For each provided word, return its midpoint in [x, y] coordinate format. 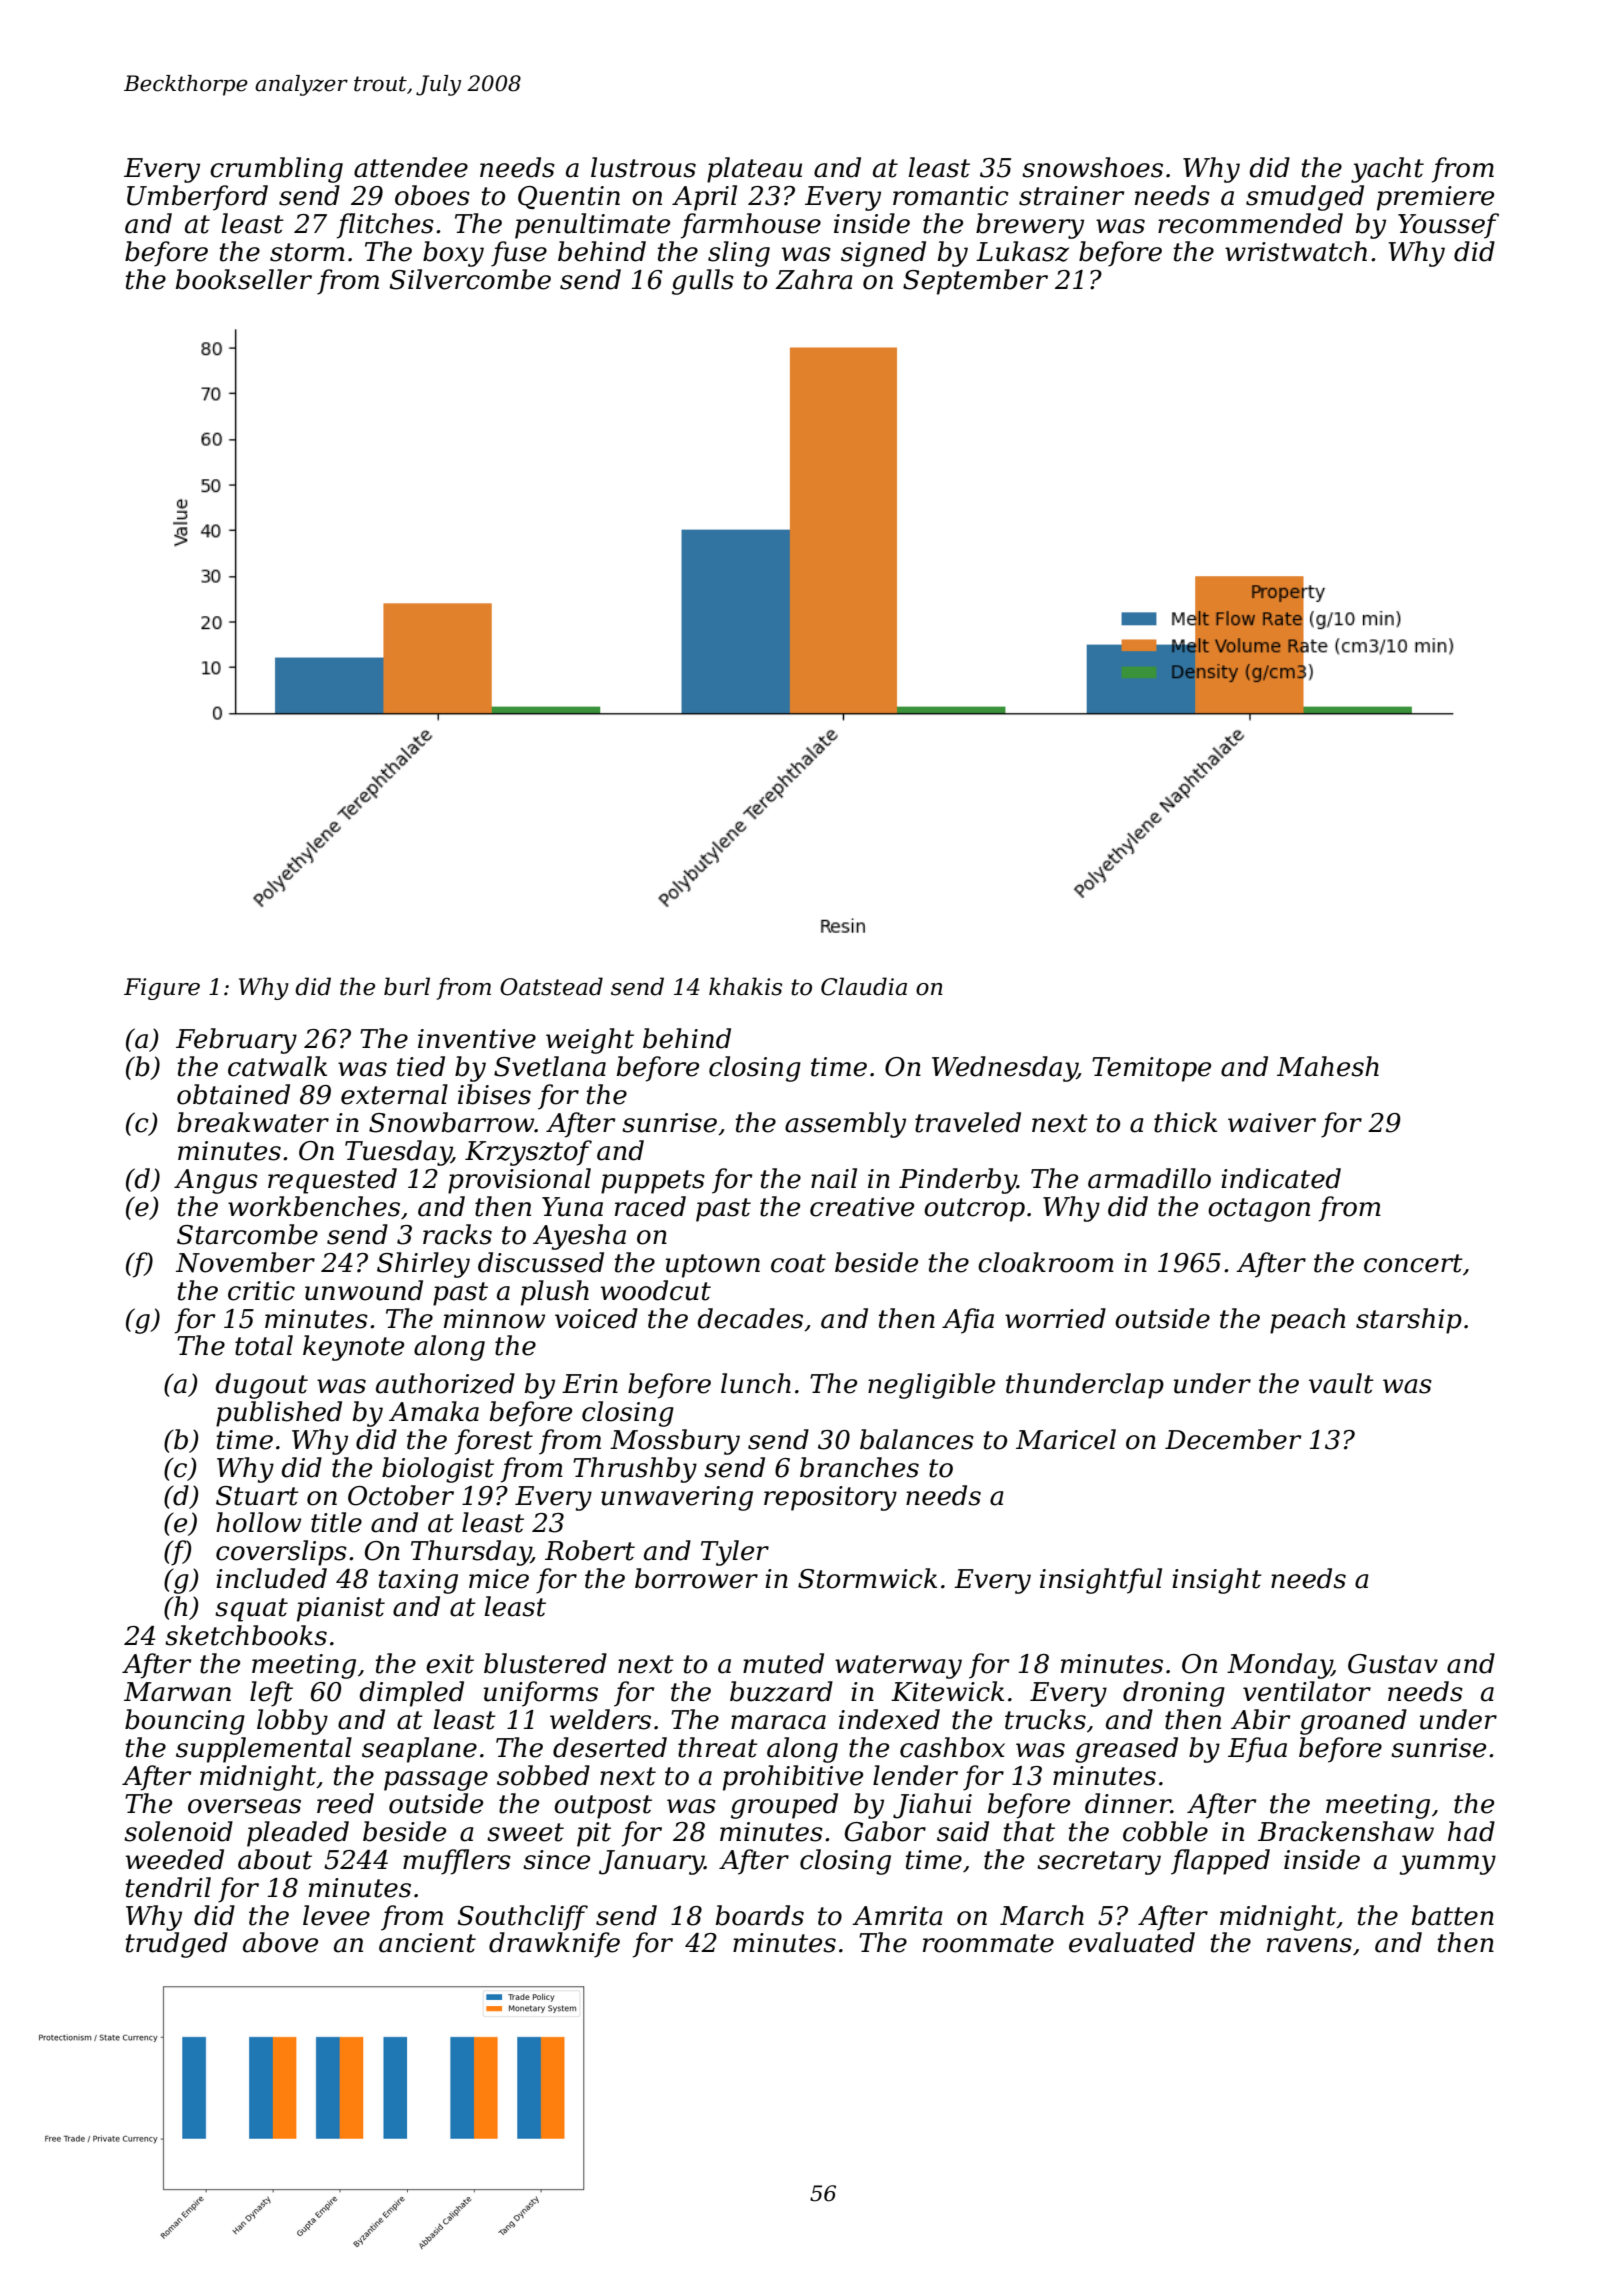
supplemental [264, 1750]
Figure [162, 989]
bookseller [244, 279]
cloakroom [1046, 1262]
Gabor [885, 1831]
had [1471, 1831]
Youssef [1448, 226]
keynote [353, 1348]
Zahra [814, 279]
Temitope [1151, 1069]
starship [1409, 1321]
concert [1413, 1263]
